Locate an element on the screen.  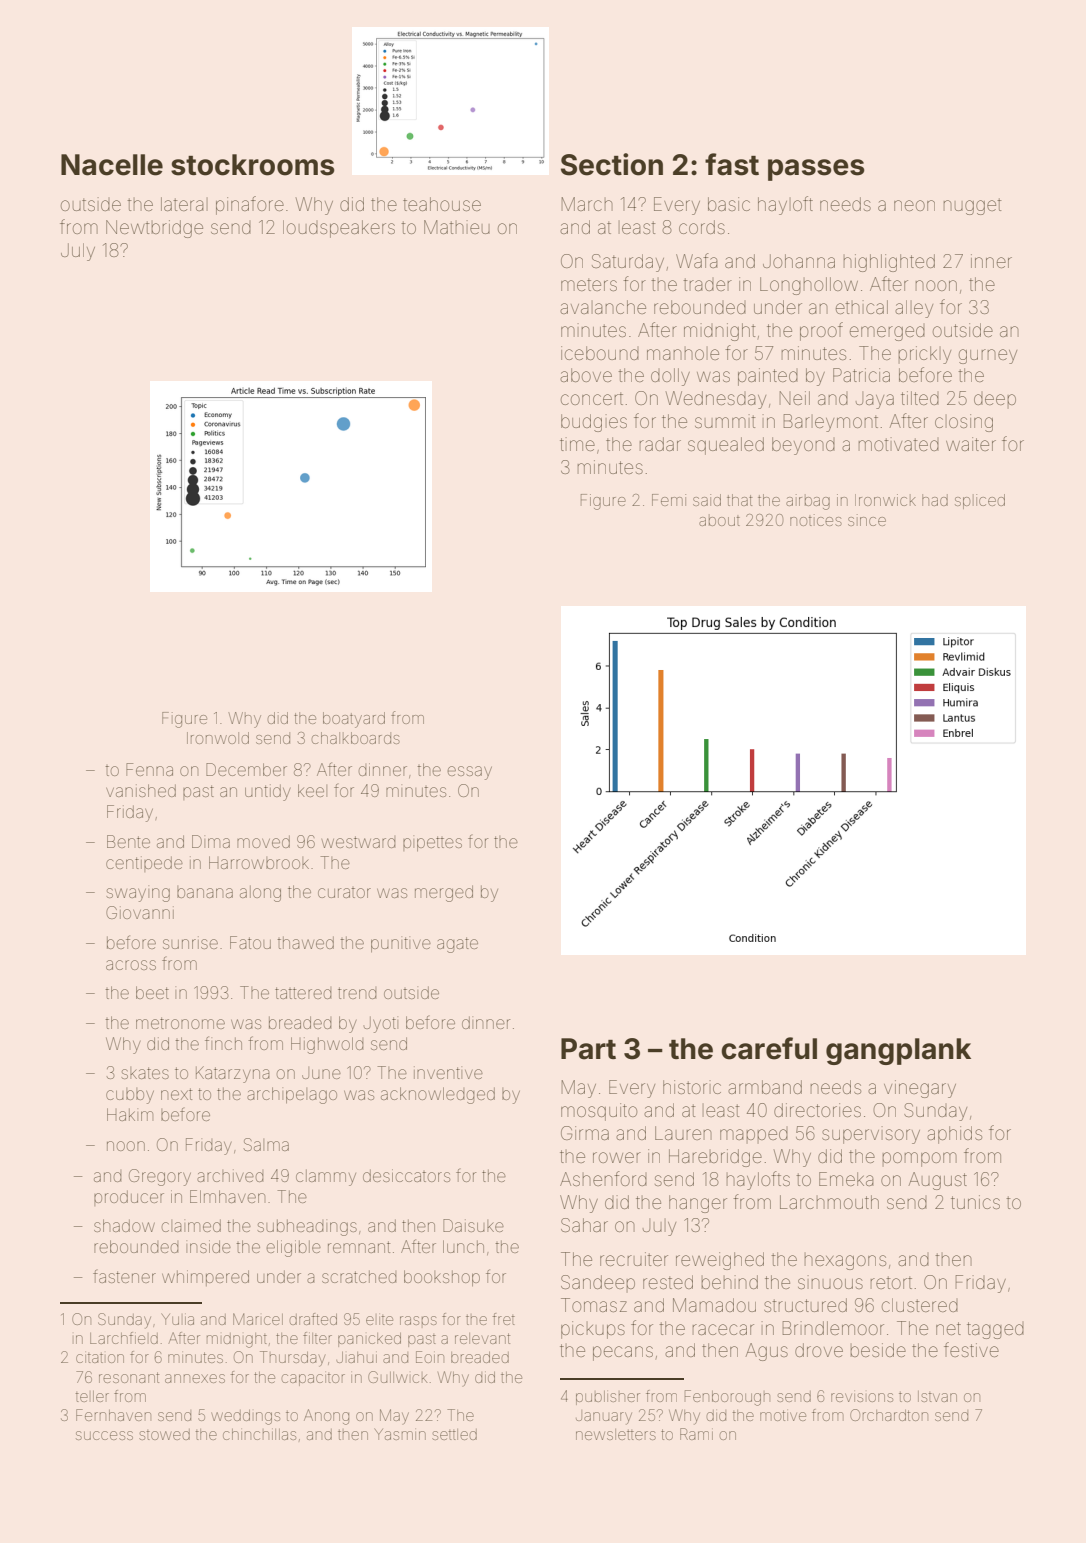
passes is located at coordinates (816, 170).
